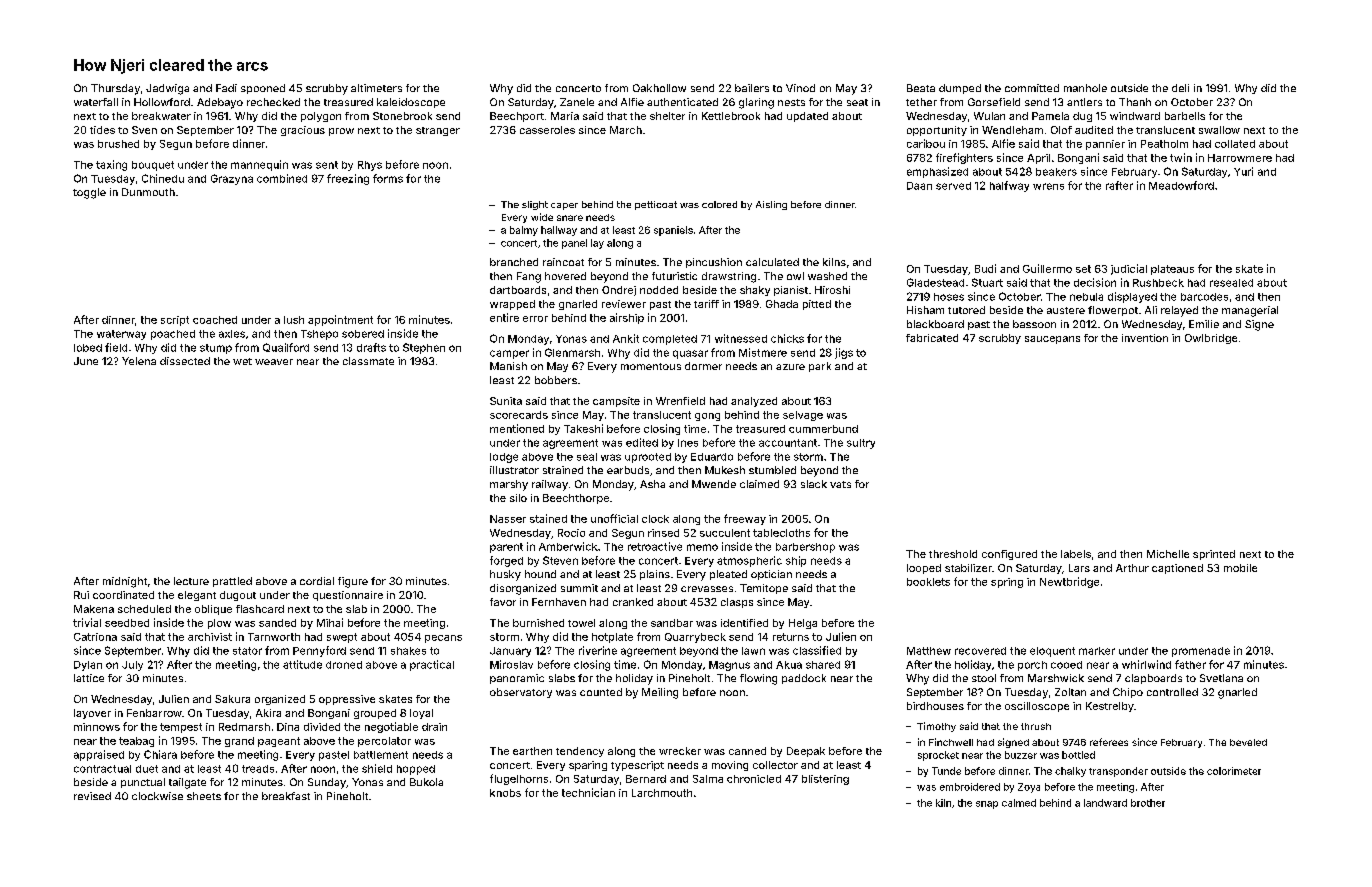  Describe the element at coordinates (1032, 88) in the screenshot. I see `committed` at that location.
